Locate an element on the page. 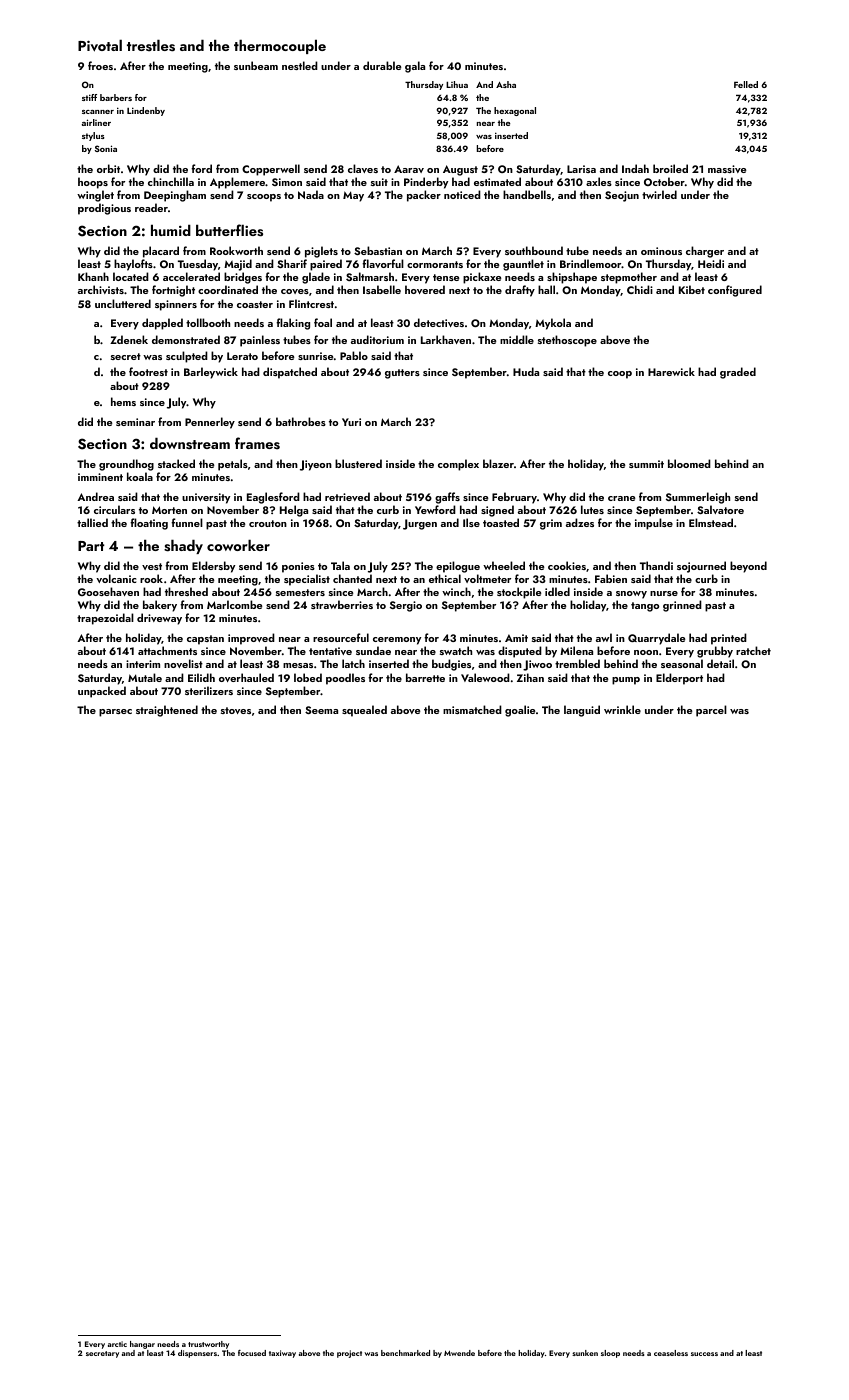 The width and height of the document is (849, 1400). stoves is located at coordinates (236, 710).
